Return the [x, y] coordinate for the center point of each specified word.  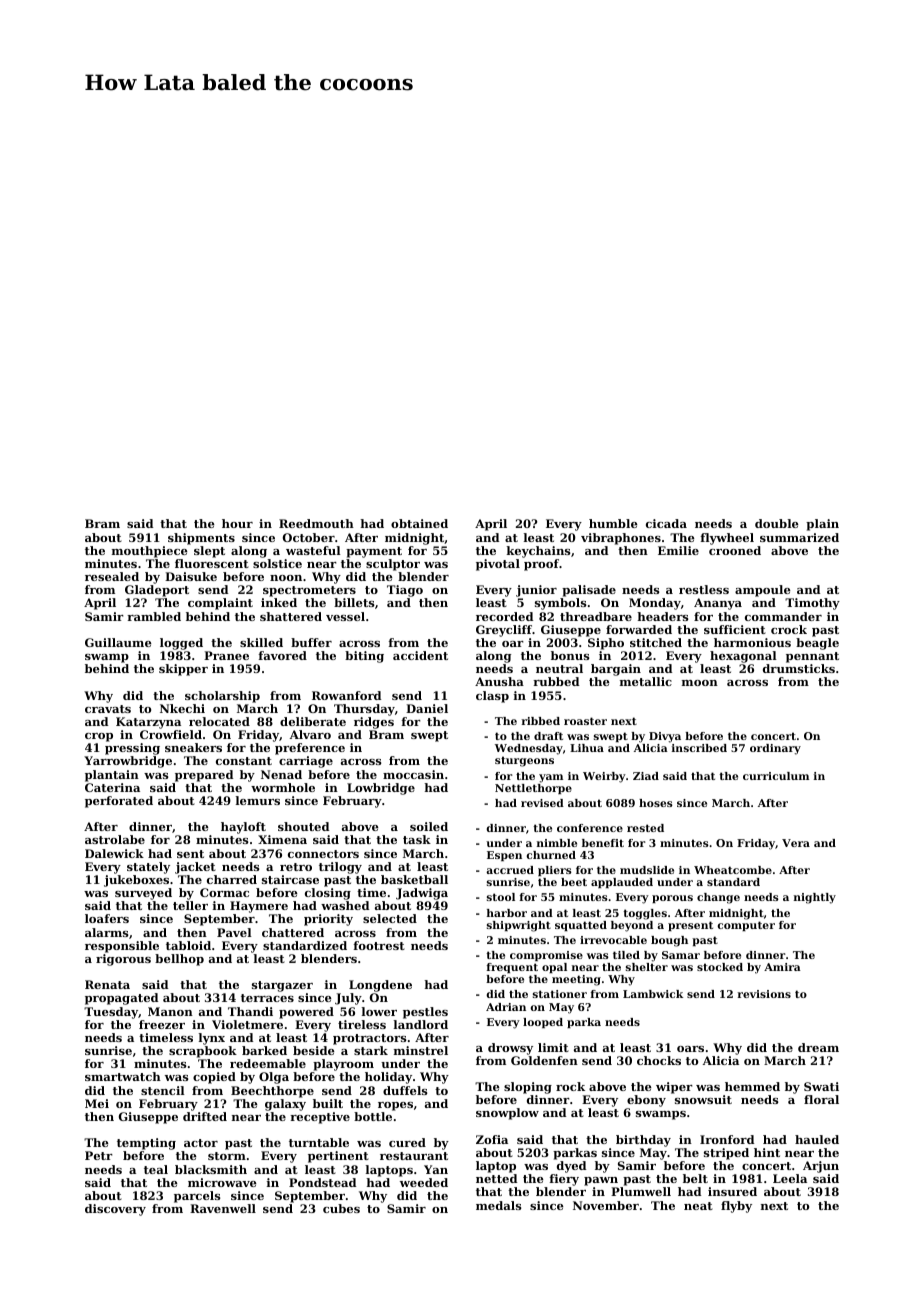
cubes [341, 1208]
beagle [817, 644]
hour [237, 523]
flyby [736, 1207]
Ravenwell [223, 1208]
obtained [419, 523]
